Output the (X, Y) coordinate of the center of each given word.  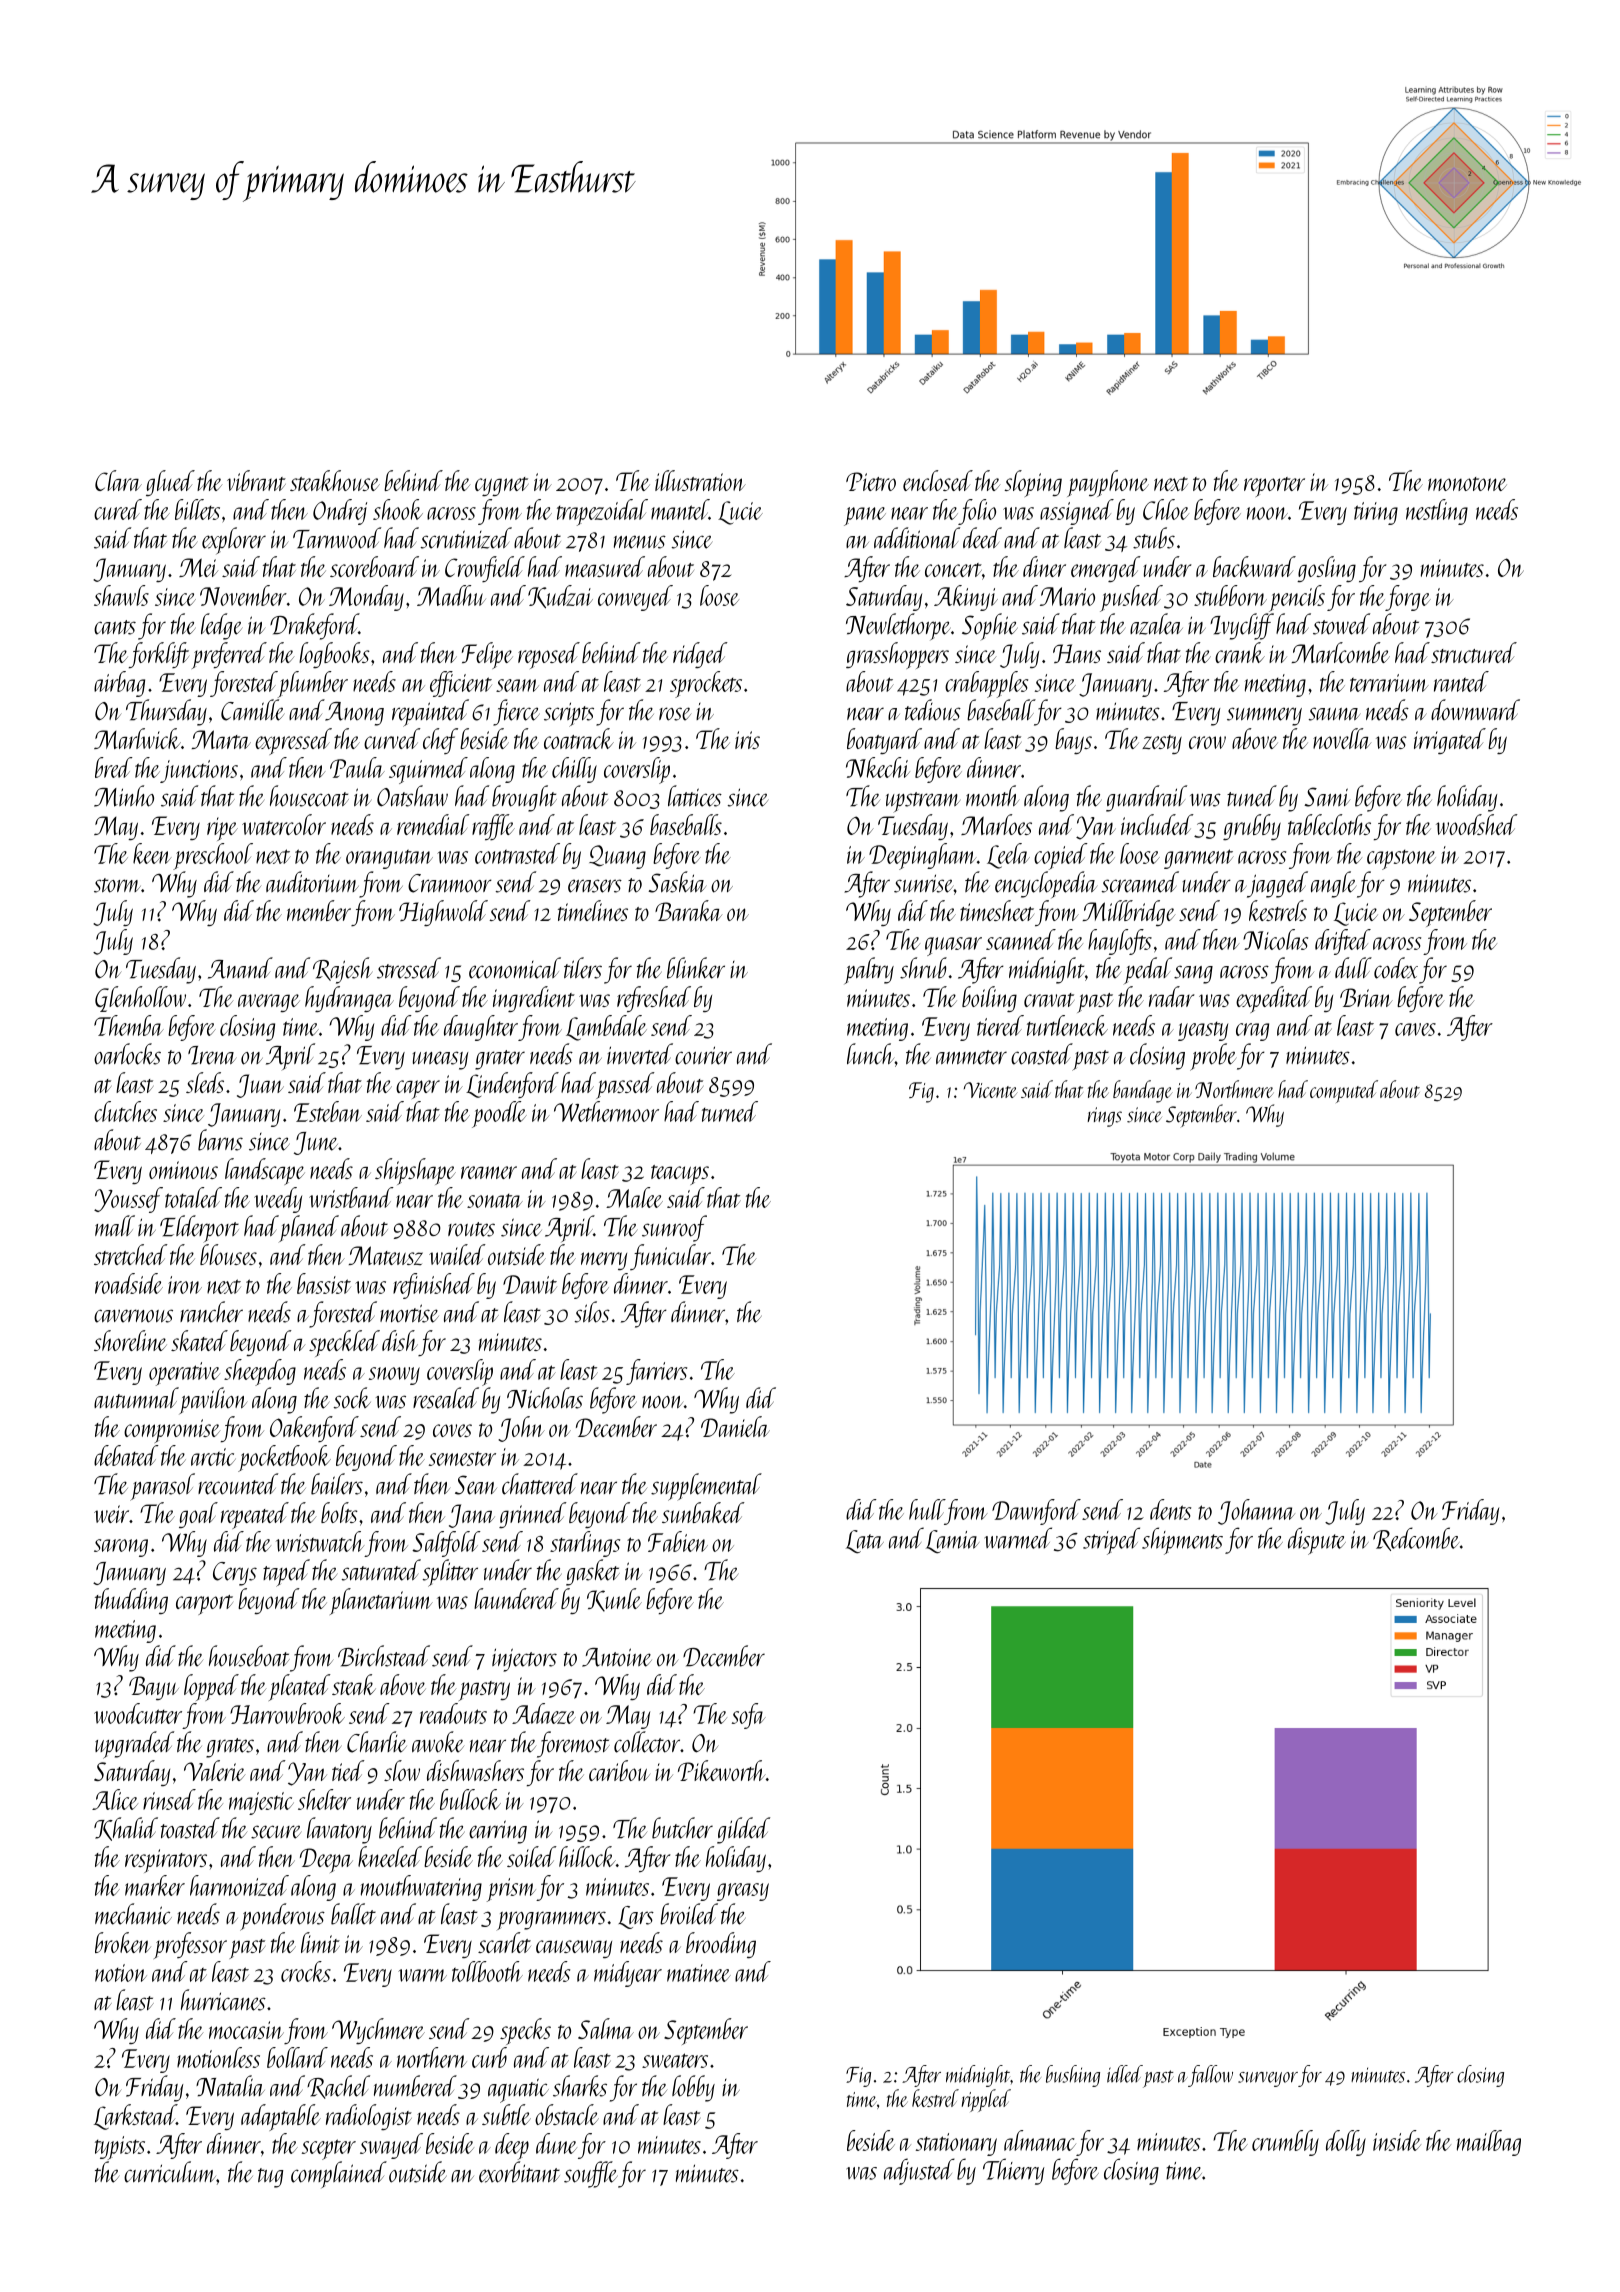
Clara (118, 480)
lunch (871, 1054)
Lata (865, 1541)
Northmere (1234, 1089)
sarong (121, 1548)
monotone (1467, 484)
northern (432, 2057)
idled (1125, 2074)
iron (185, 1285)
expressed (293, 741)
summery (1264, 716)
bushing (1073, 2076)
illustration (700, 480)
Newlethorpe (898, 626)
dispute (1317, 1541)
